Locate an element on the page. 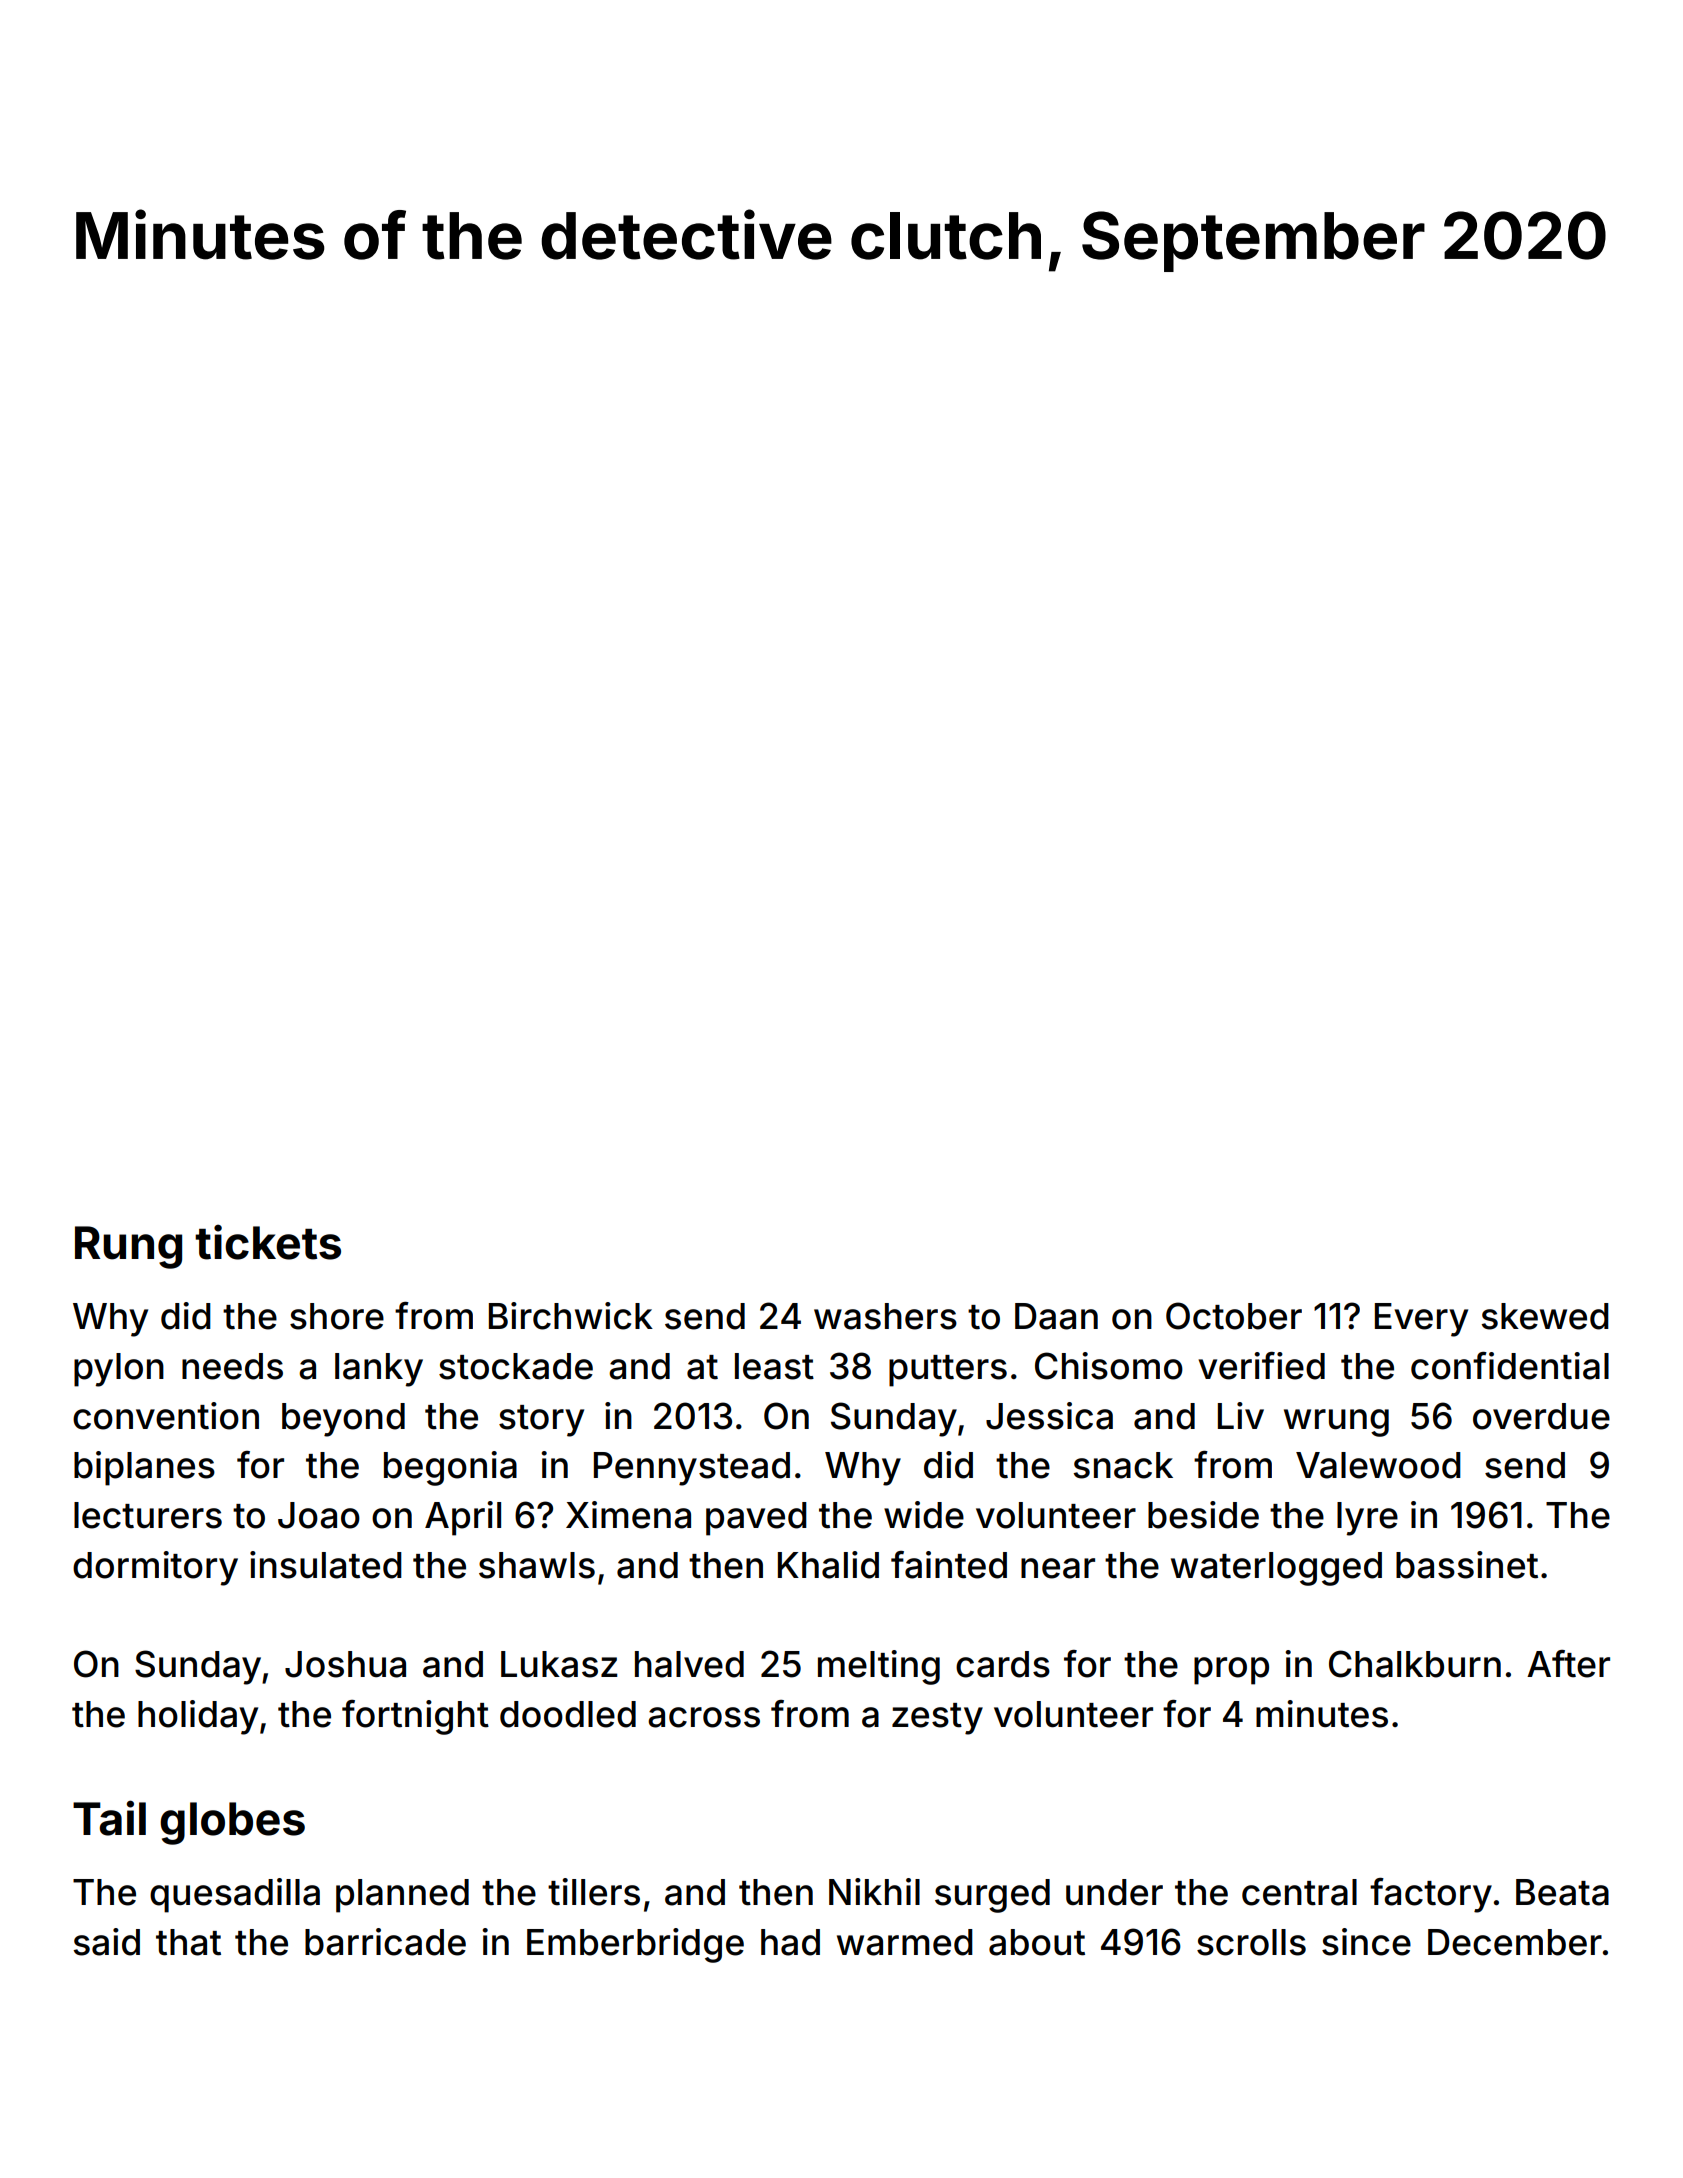 The image size is (1683, 2178). holiday is located at coordinates (198, 1717).
